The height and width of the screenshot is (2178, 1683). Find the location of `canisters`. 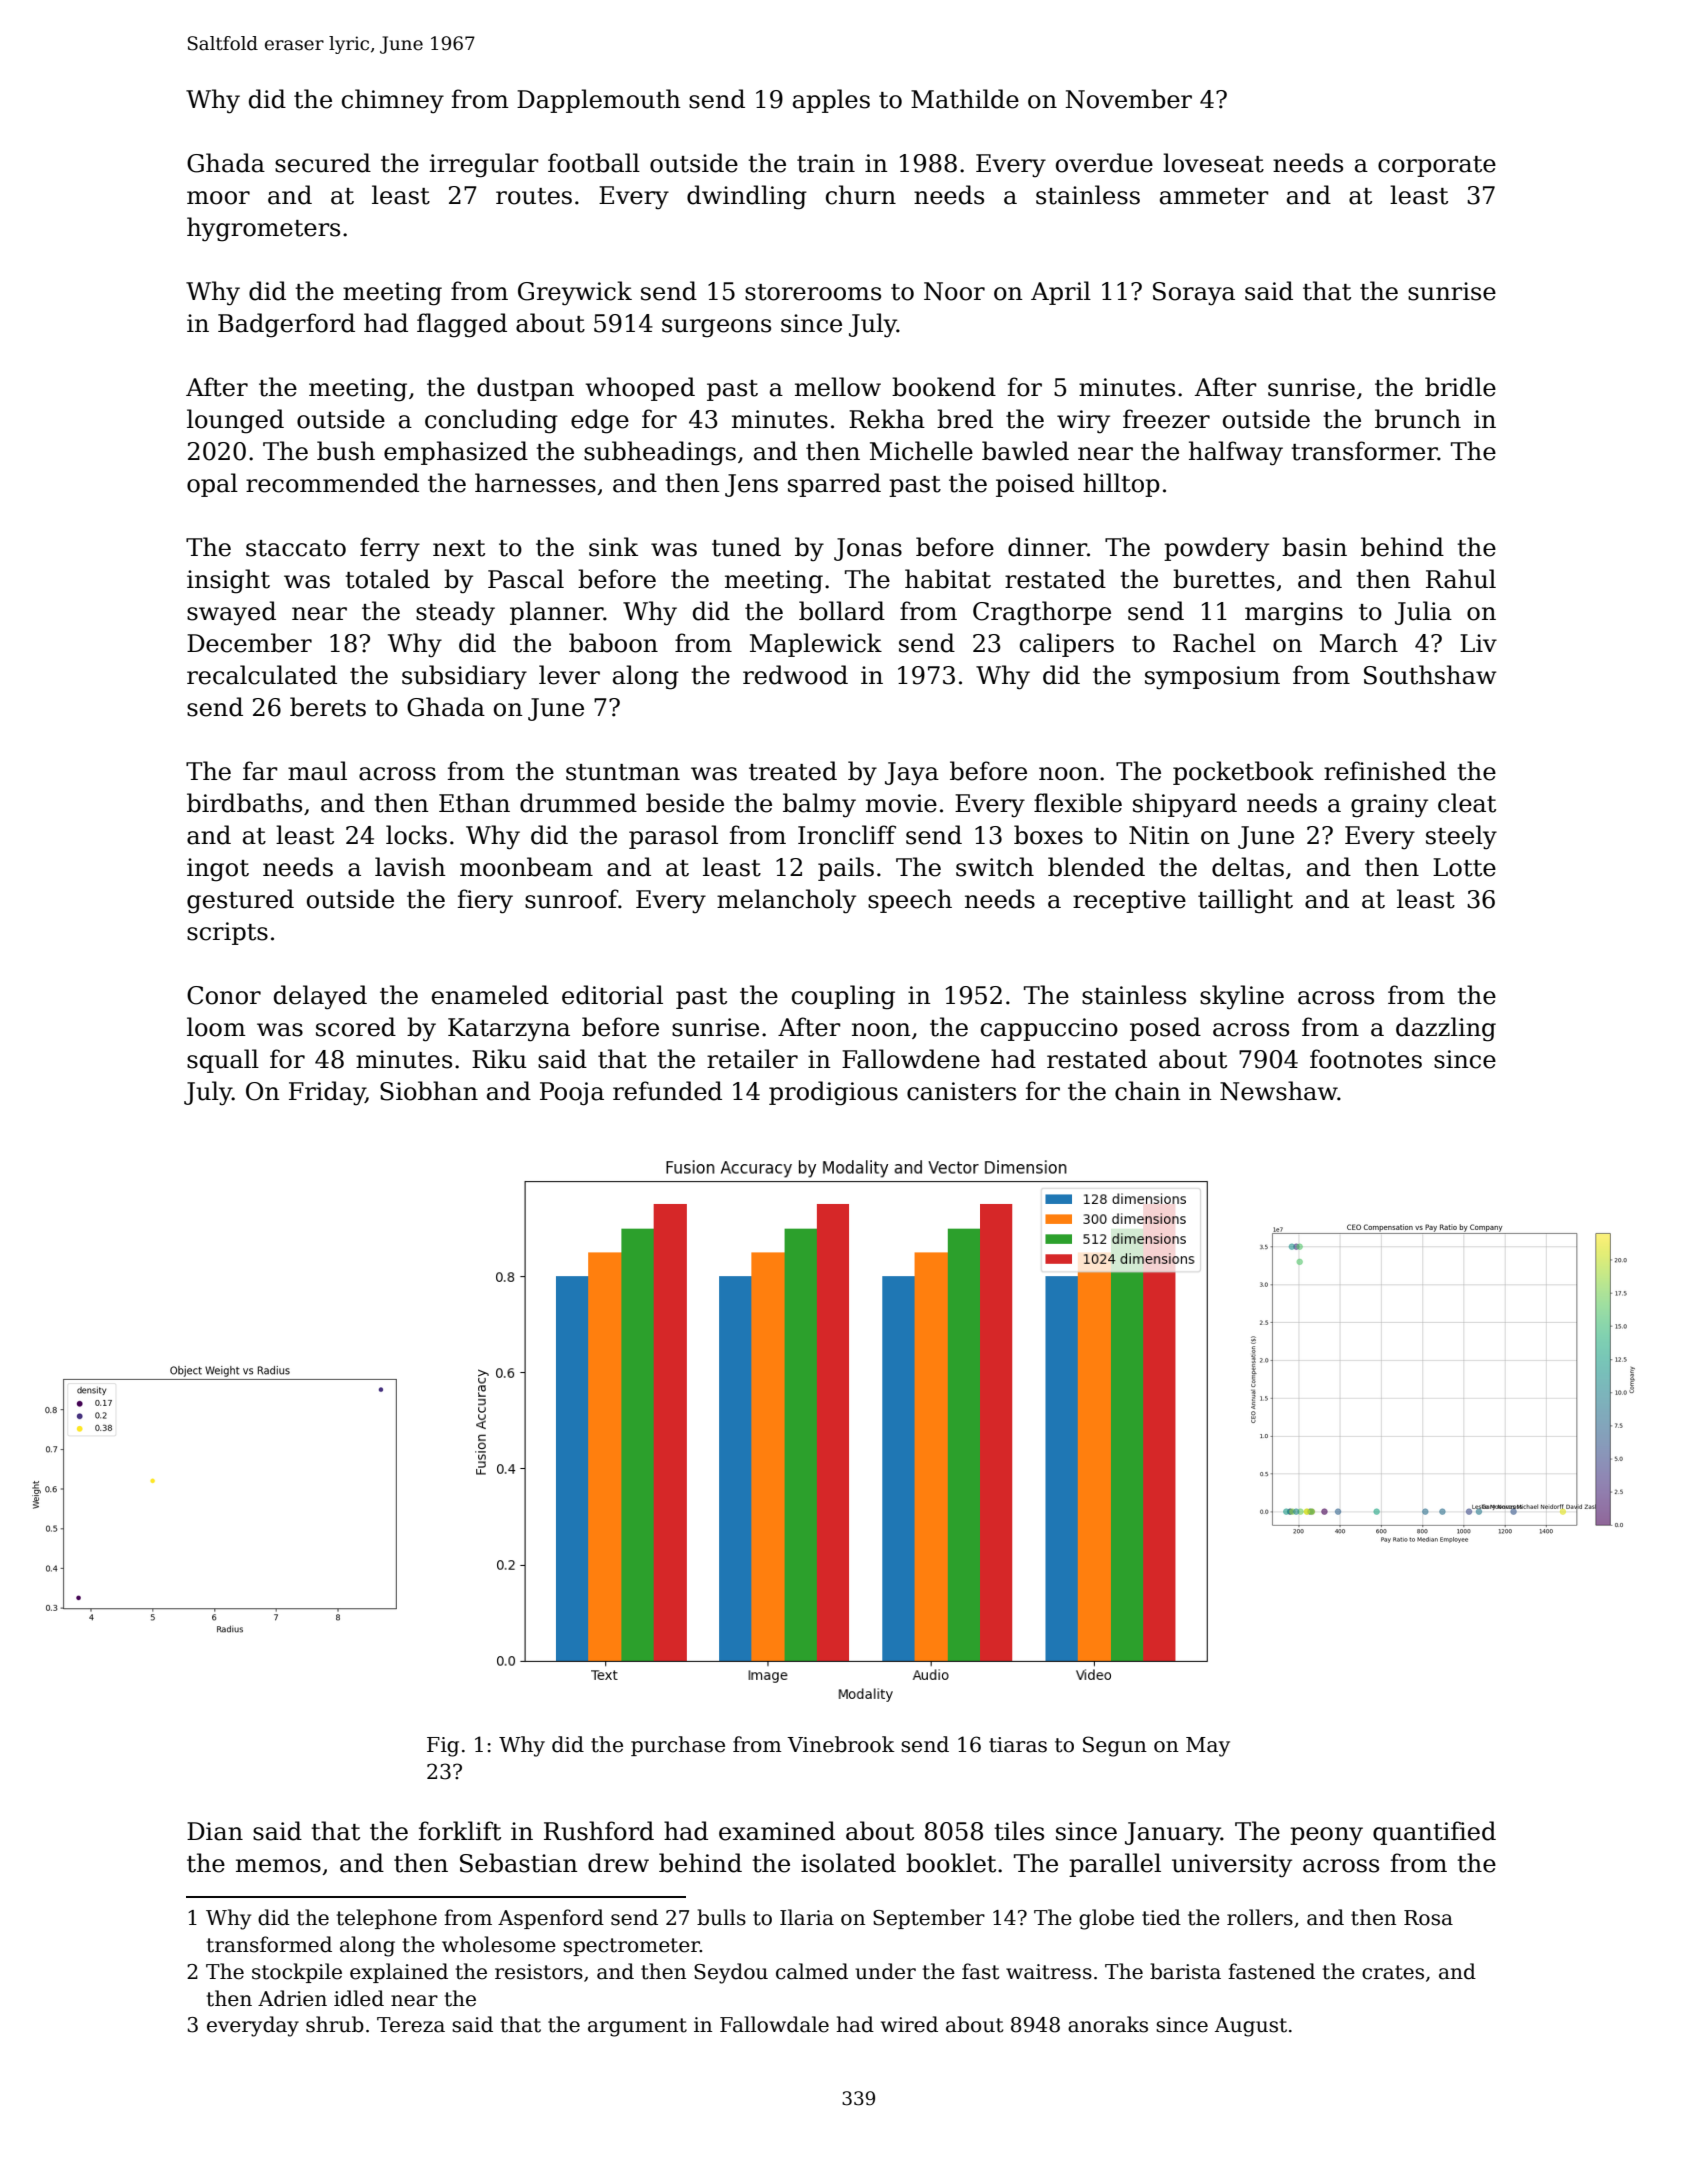

canisters is located at coordinates (961, 1091).
